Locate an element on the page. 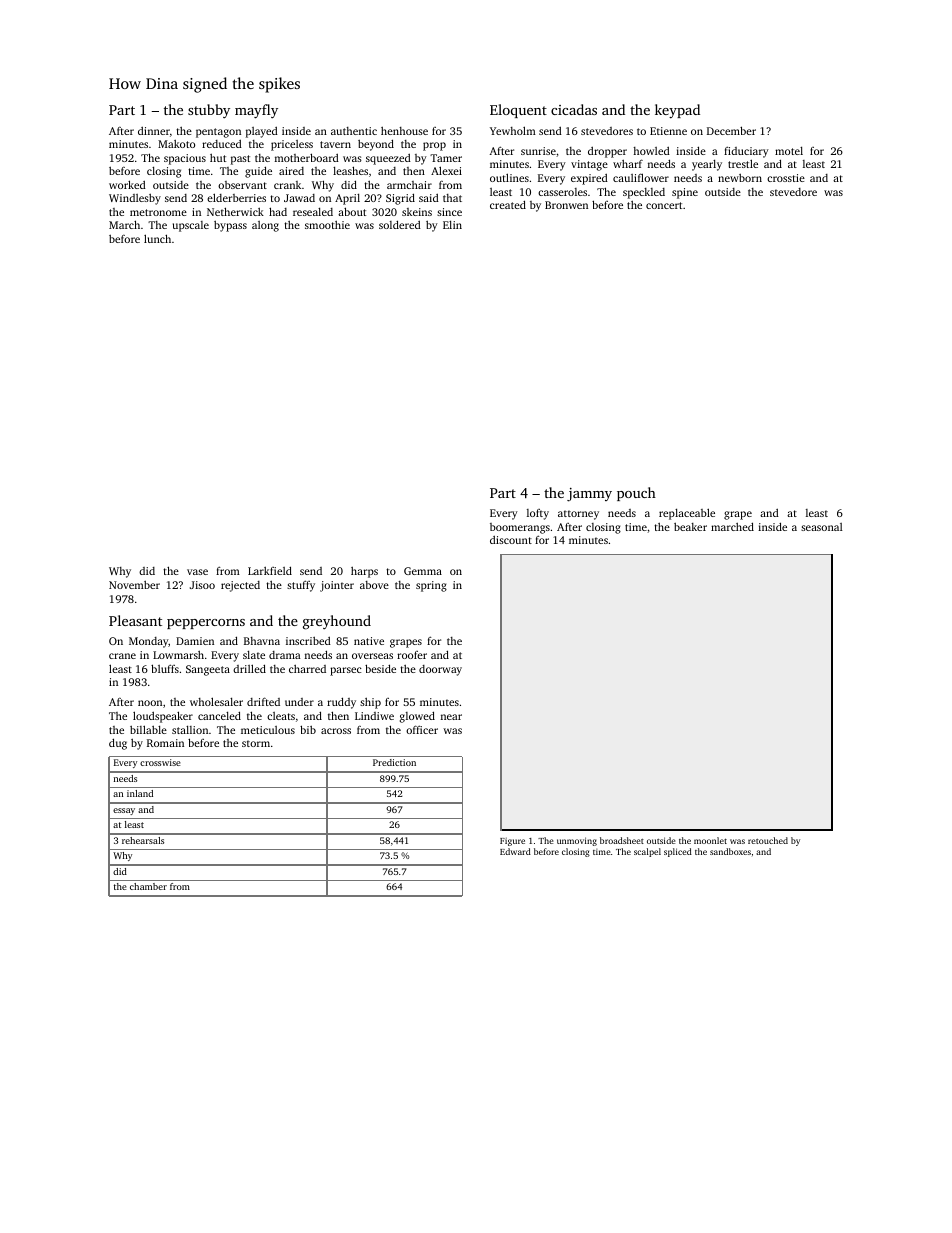  keypad is located at coordinates (677, 111).
